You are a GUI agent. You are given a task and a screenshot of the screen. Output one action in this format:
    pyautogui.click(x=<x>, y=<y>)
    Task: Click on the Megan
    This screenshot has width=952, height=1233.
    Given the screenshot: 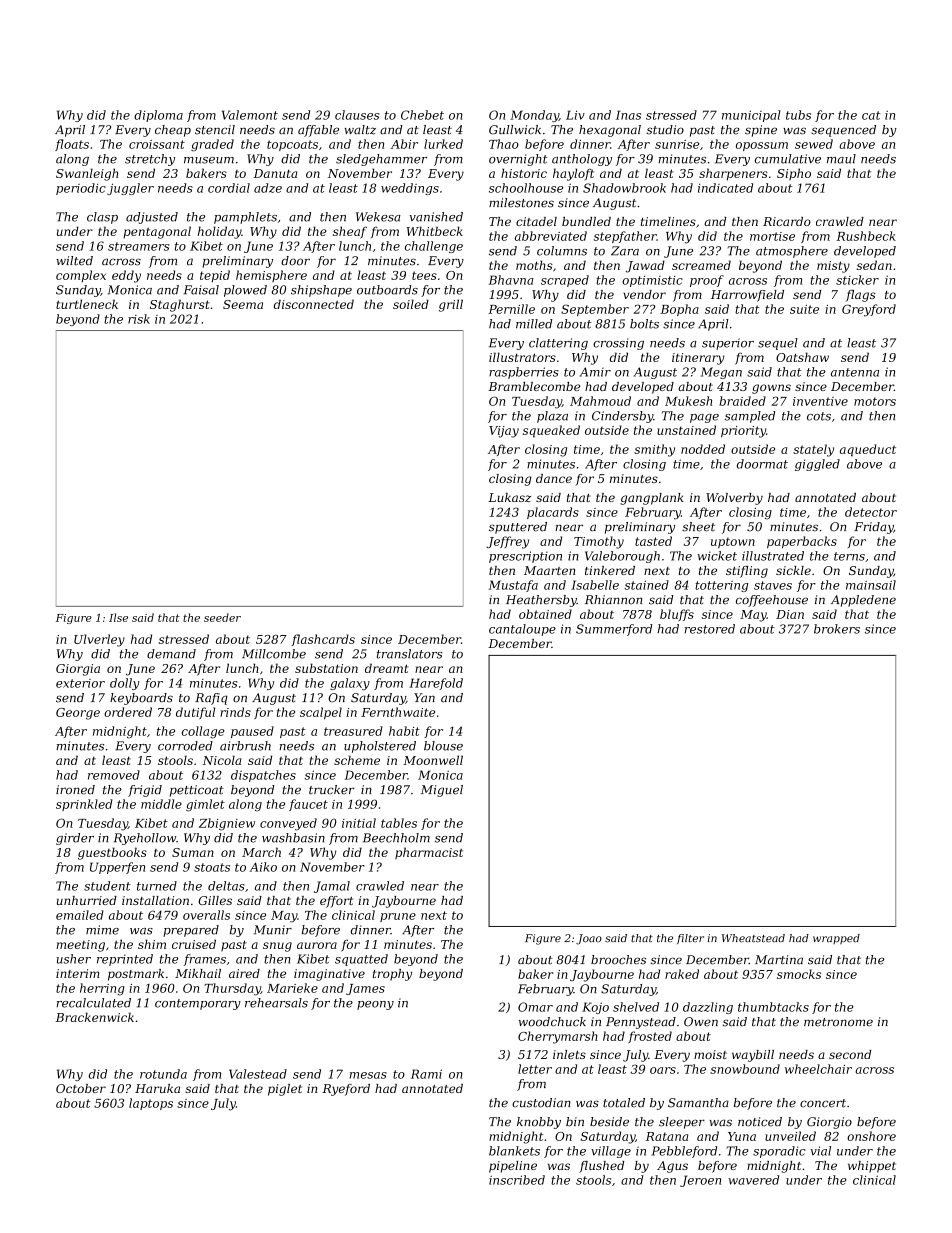 What is the action you would take?
    pyautogui.click(x=721, y=373)
